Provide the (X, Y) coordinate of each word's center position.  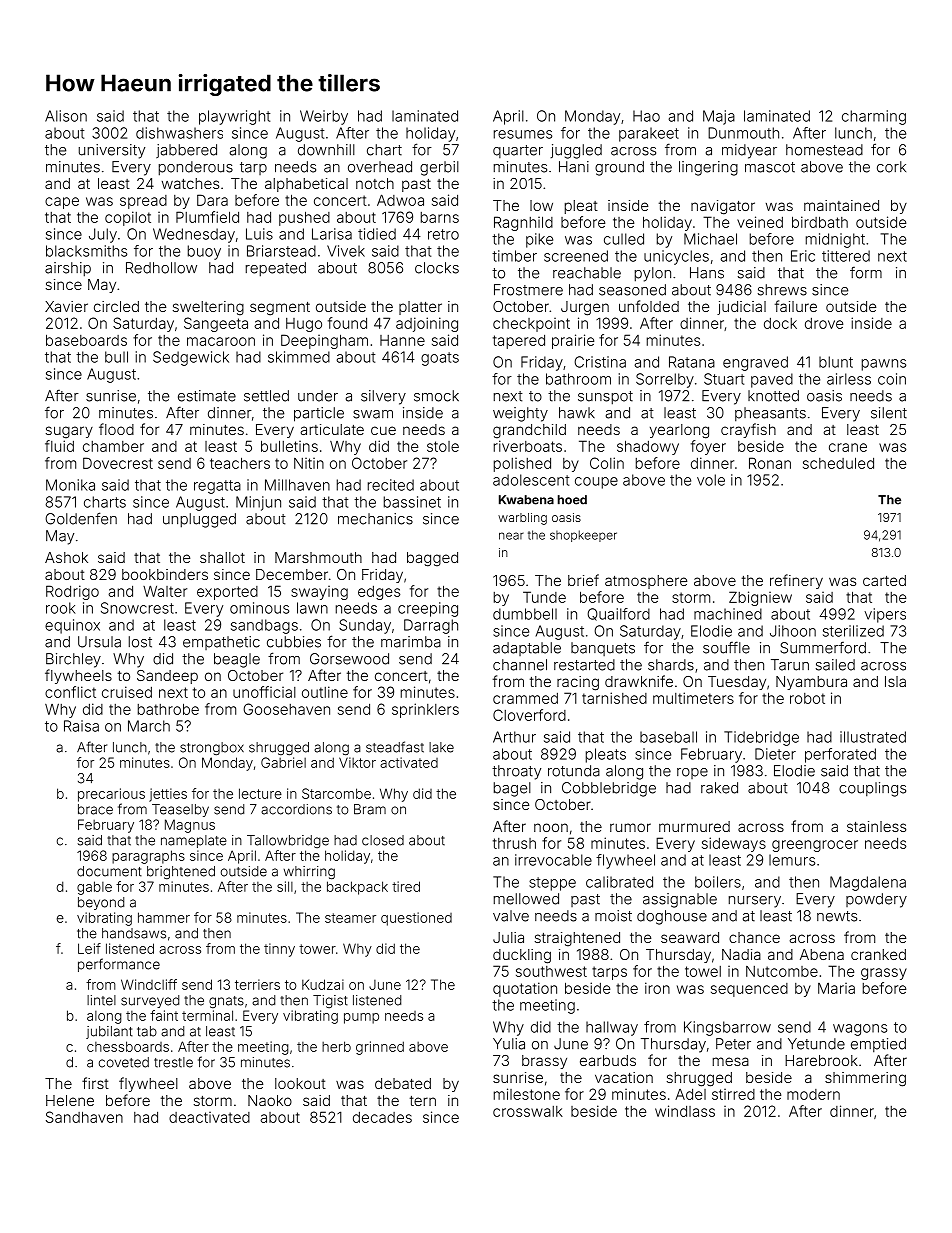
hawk (577, 413)
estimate (207, 396)
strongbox (212, 749)
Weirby (324, 117)
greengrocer (815, 846)
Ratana (692, 362)
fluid (59, 446)
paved (772, 380)
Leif (89, 948)
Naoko (270, 1100)
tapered (519, 341)
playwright (234, 117)
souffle (726, 647)
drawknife (639, 681)
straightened (577, 939)
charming (874, 117)
